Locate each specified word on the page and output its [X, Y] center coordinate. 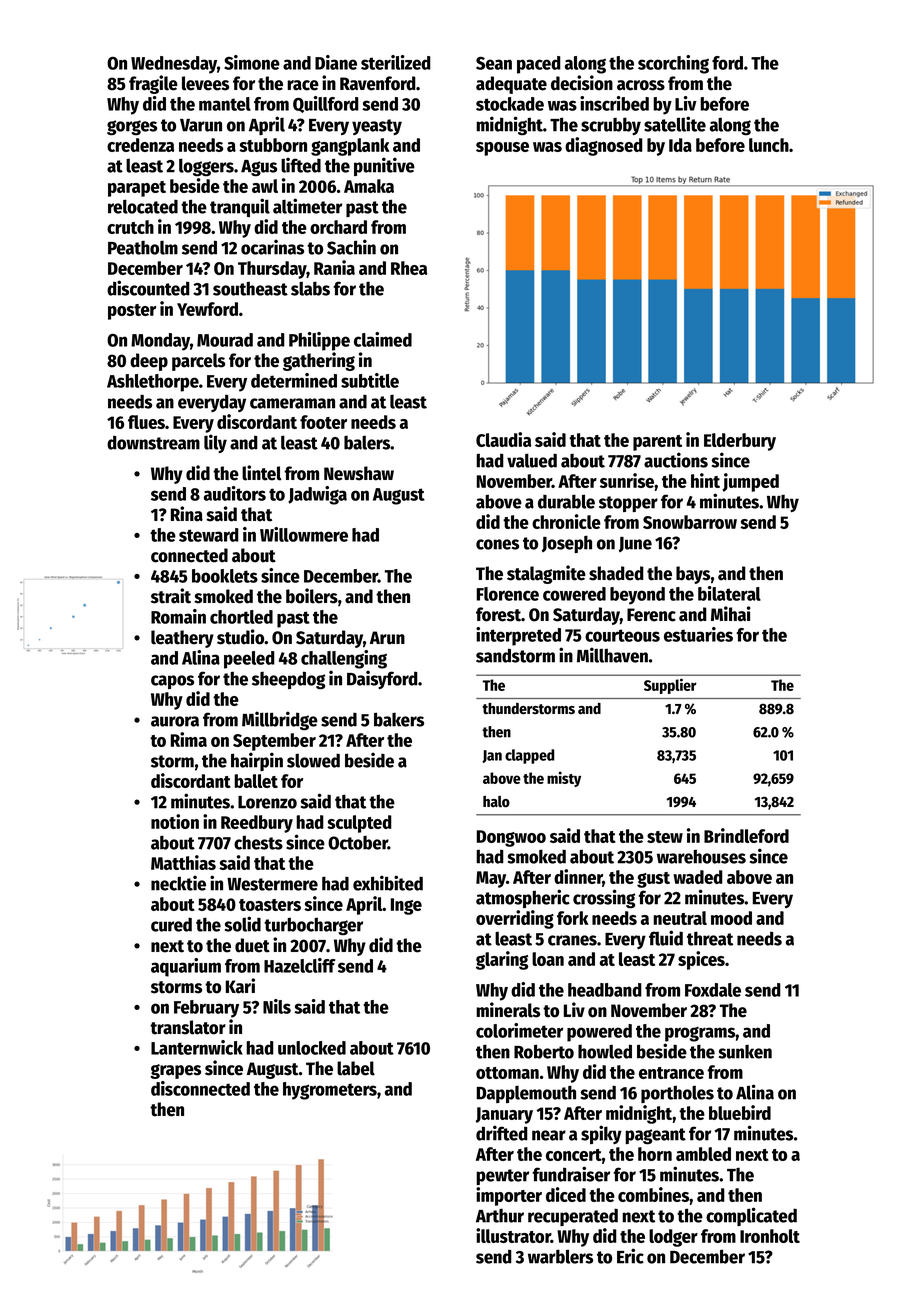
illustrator [513, 1235]
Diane [336, 62]
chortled [241, 617]
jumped [750, 482]
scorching [673, 64]
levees [205, 83]
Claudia [503, 439]
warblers [560, 1256]
